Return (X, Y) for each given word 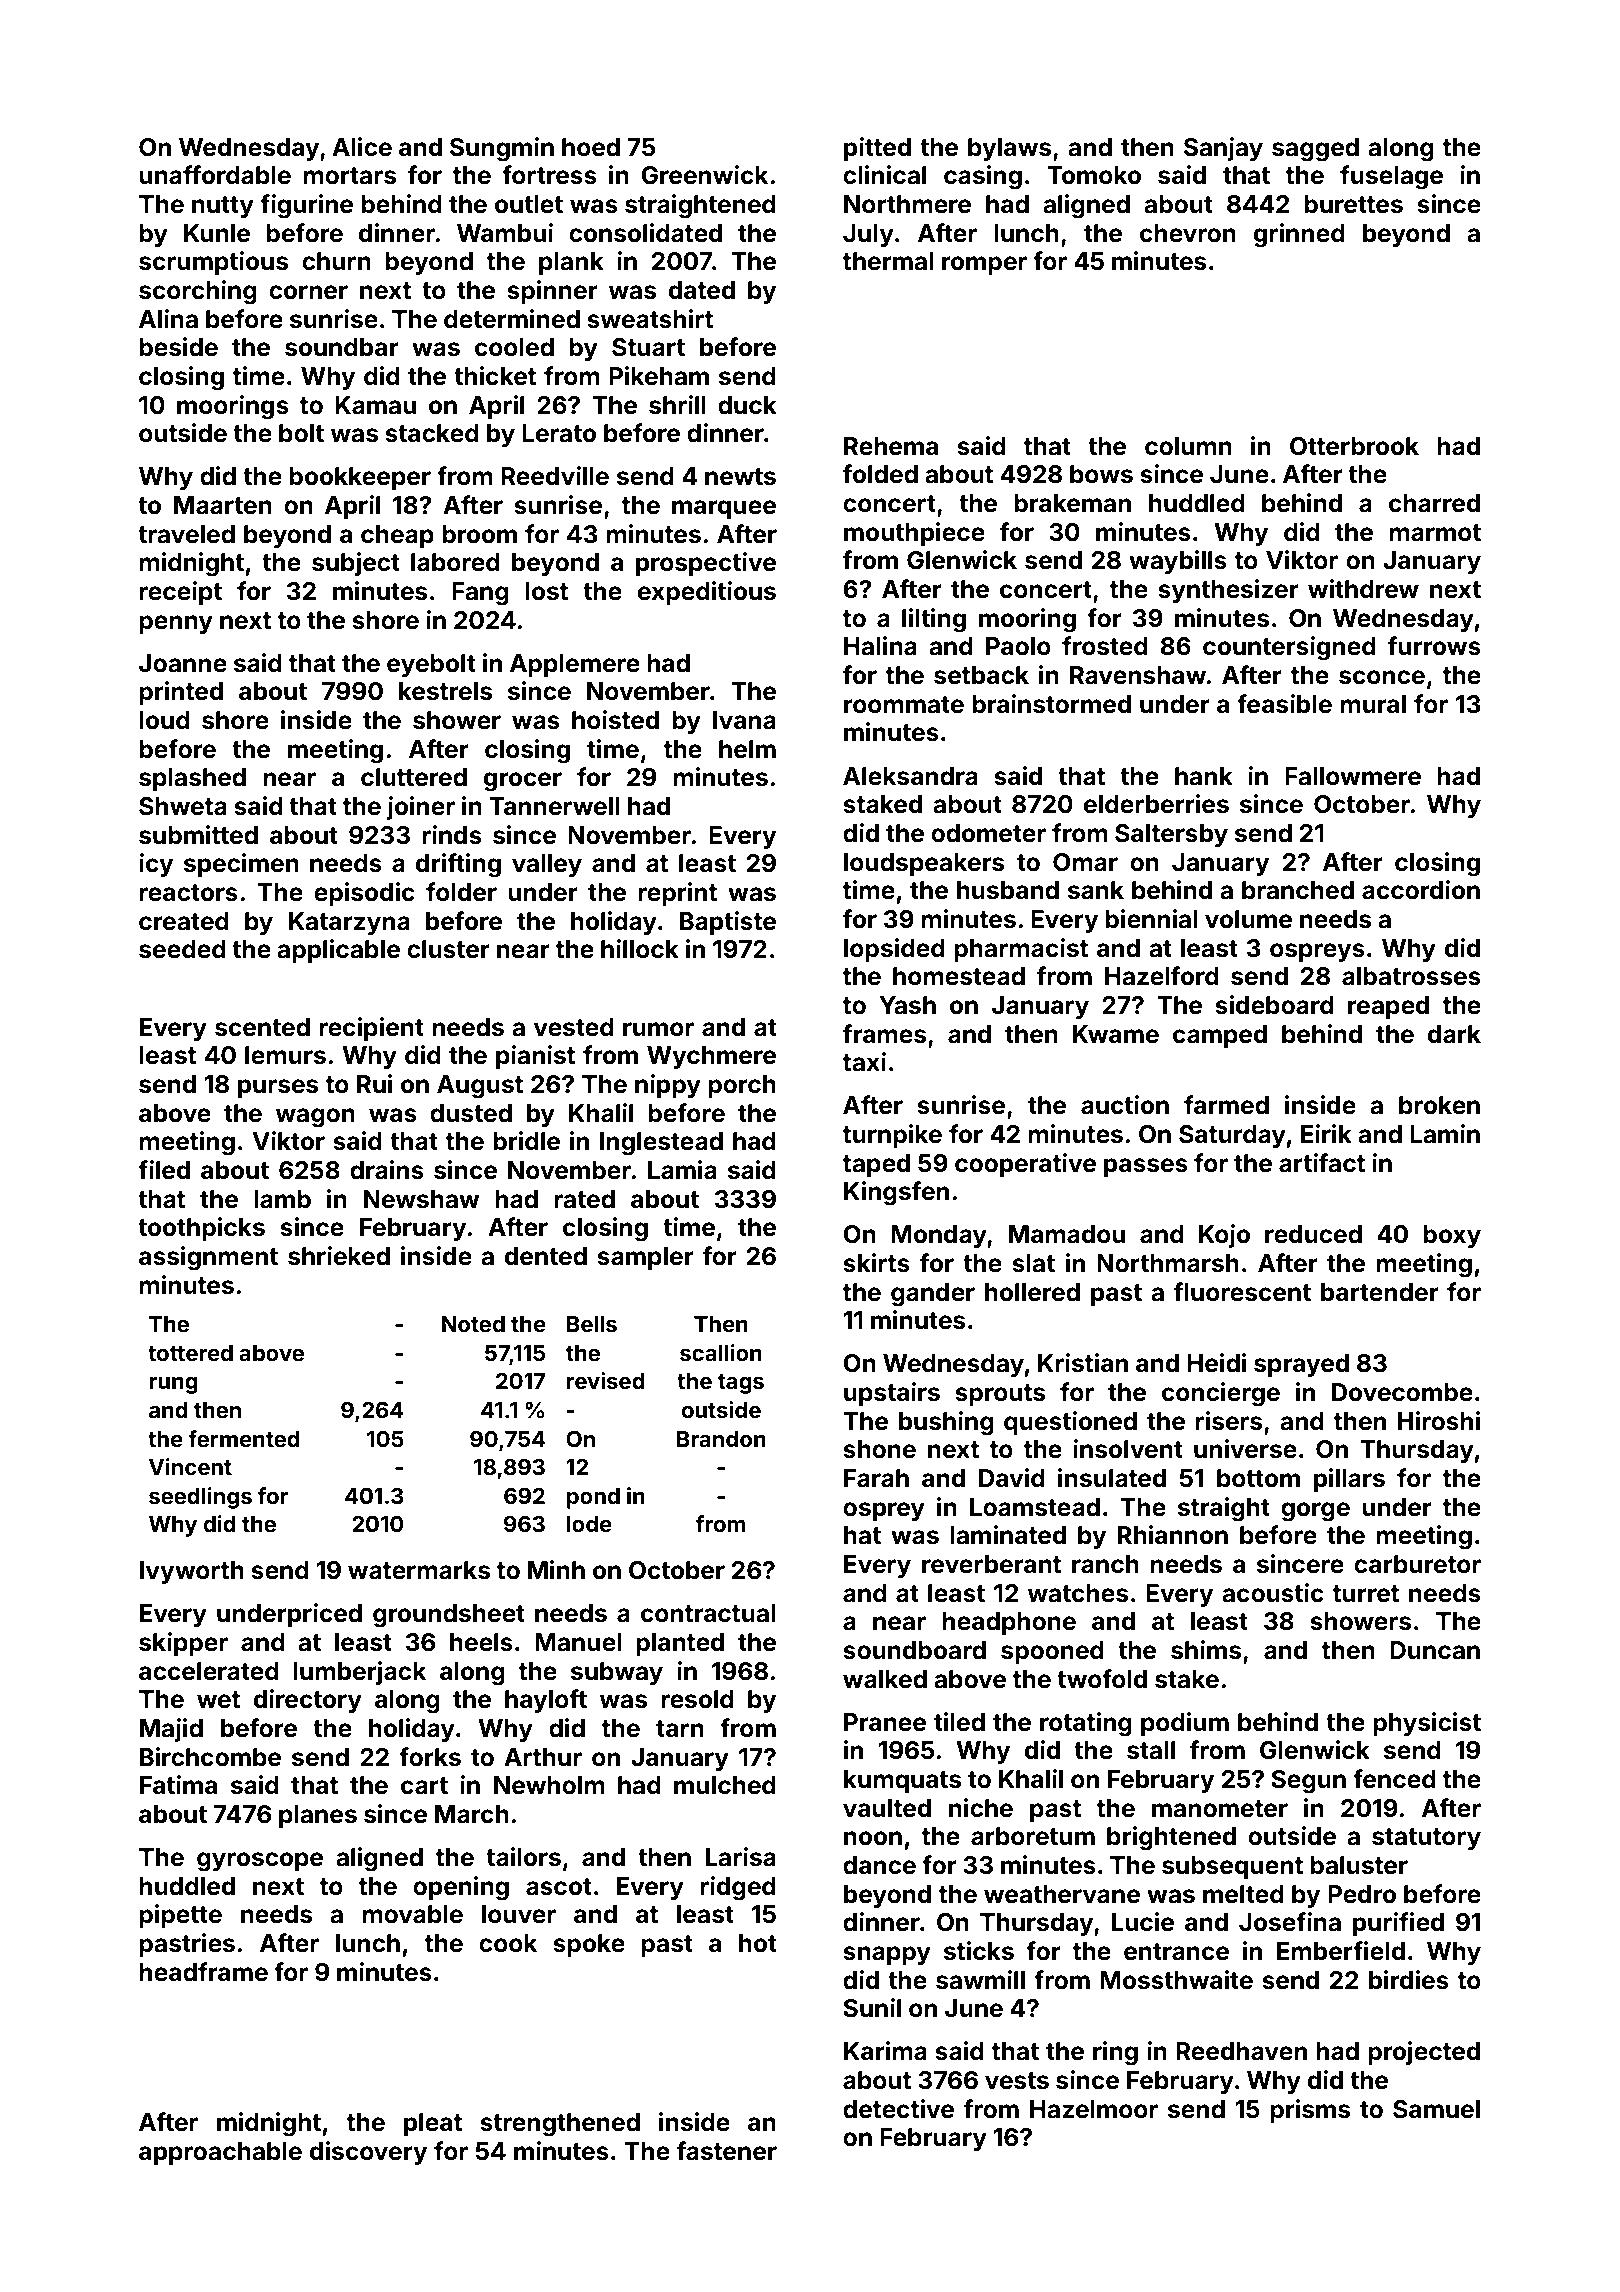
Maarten (223, 505)
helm (747, 749)
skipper (183, 1644)
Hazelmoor (1094, 2109)
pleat (433, 2124)
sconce (1382, 677)
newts (740, 477)
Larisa (741, 1857)
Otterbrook (1354, 446)
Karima (885, 2051)
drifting (458, 865)
